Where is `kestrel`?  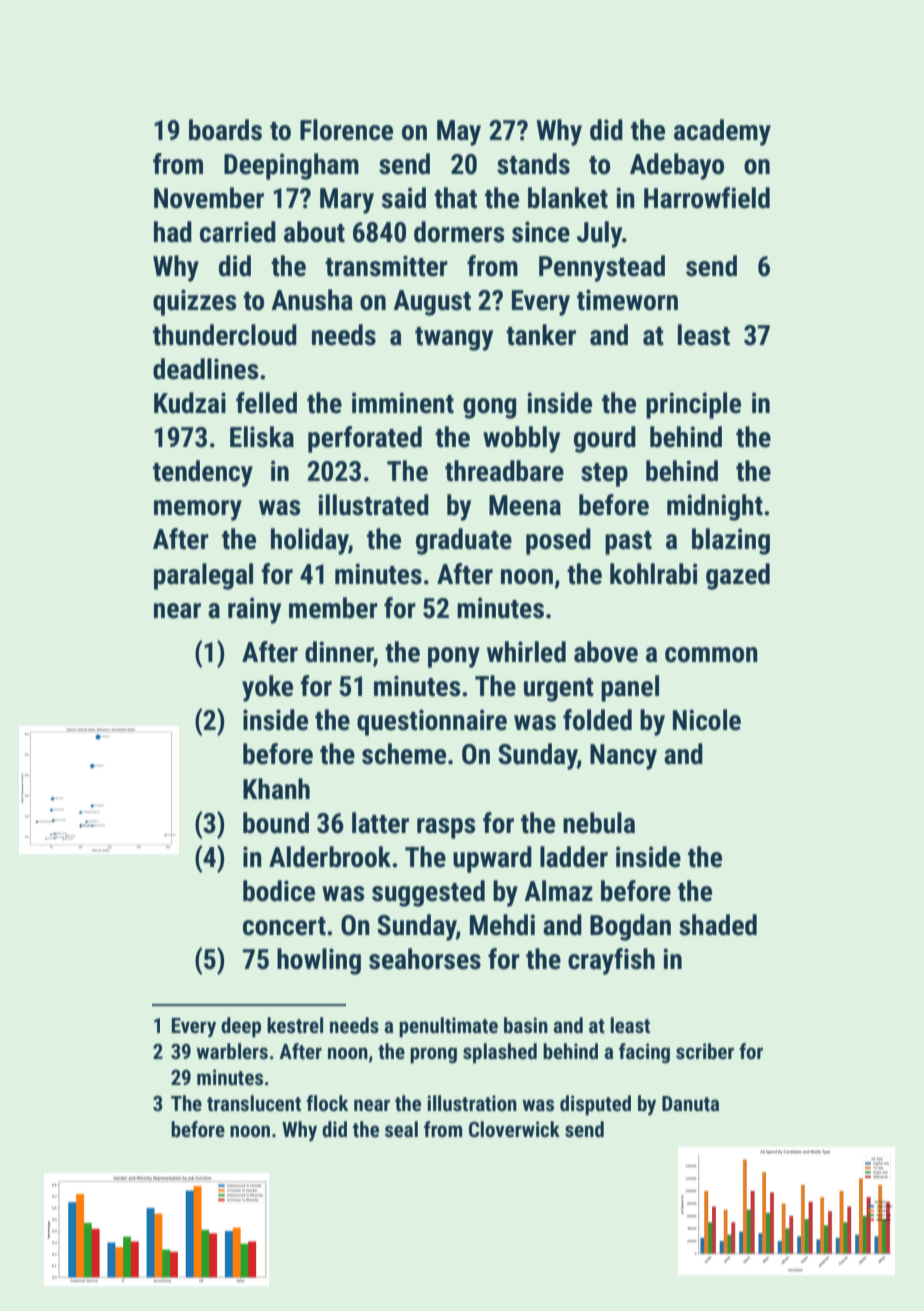
kestrel is located at coordinates (295, 1025).
